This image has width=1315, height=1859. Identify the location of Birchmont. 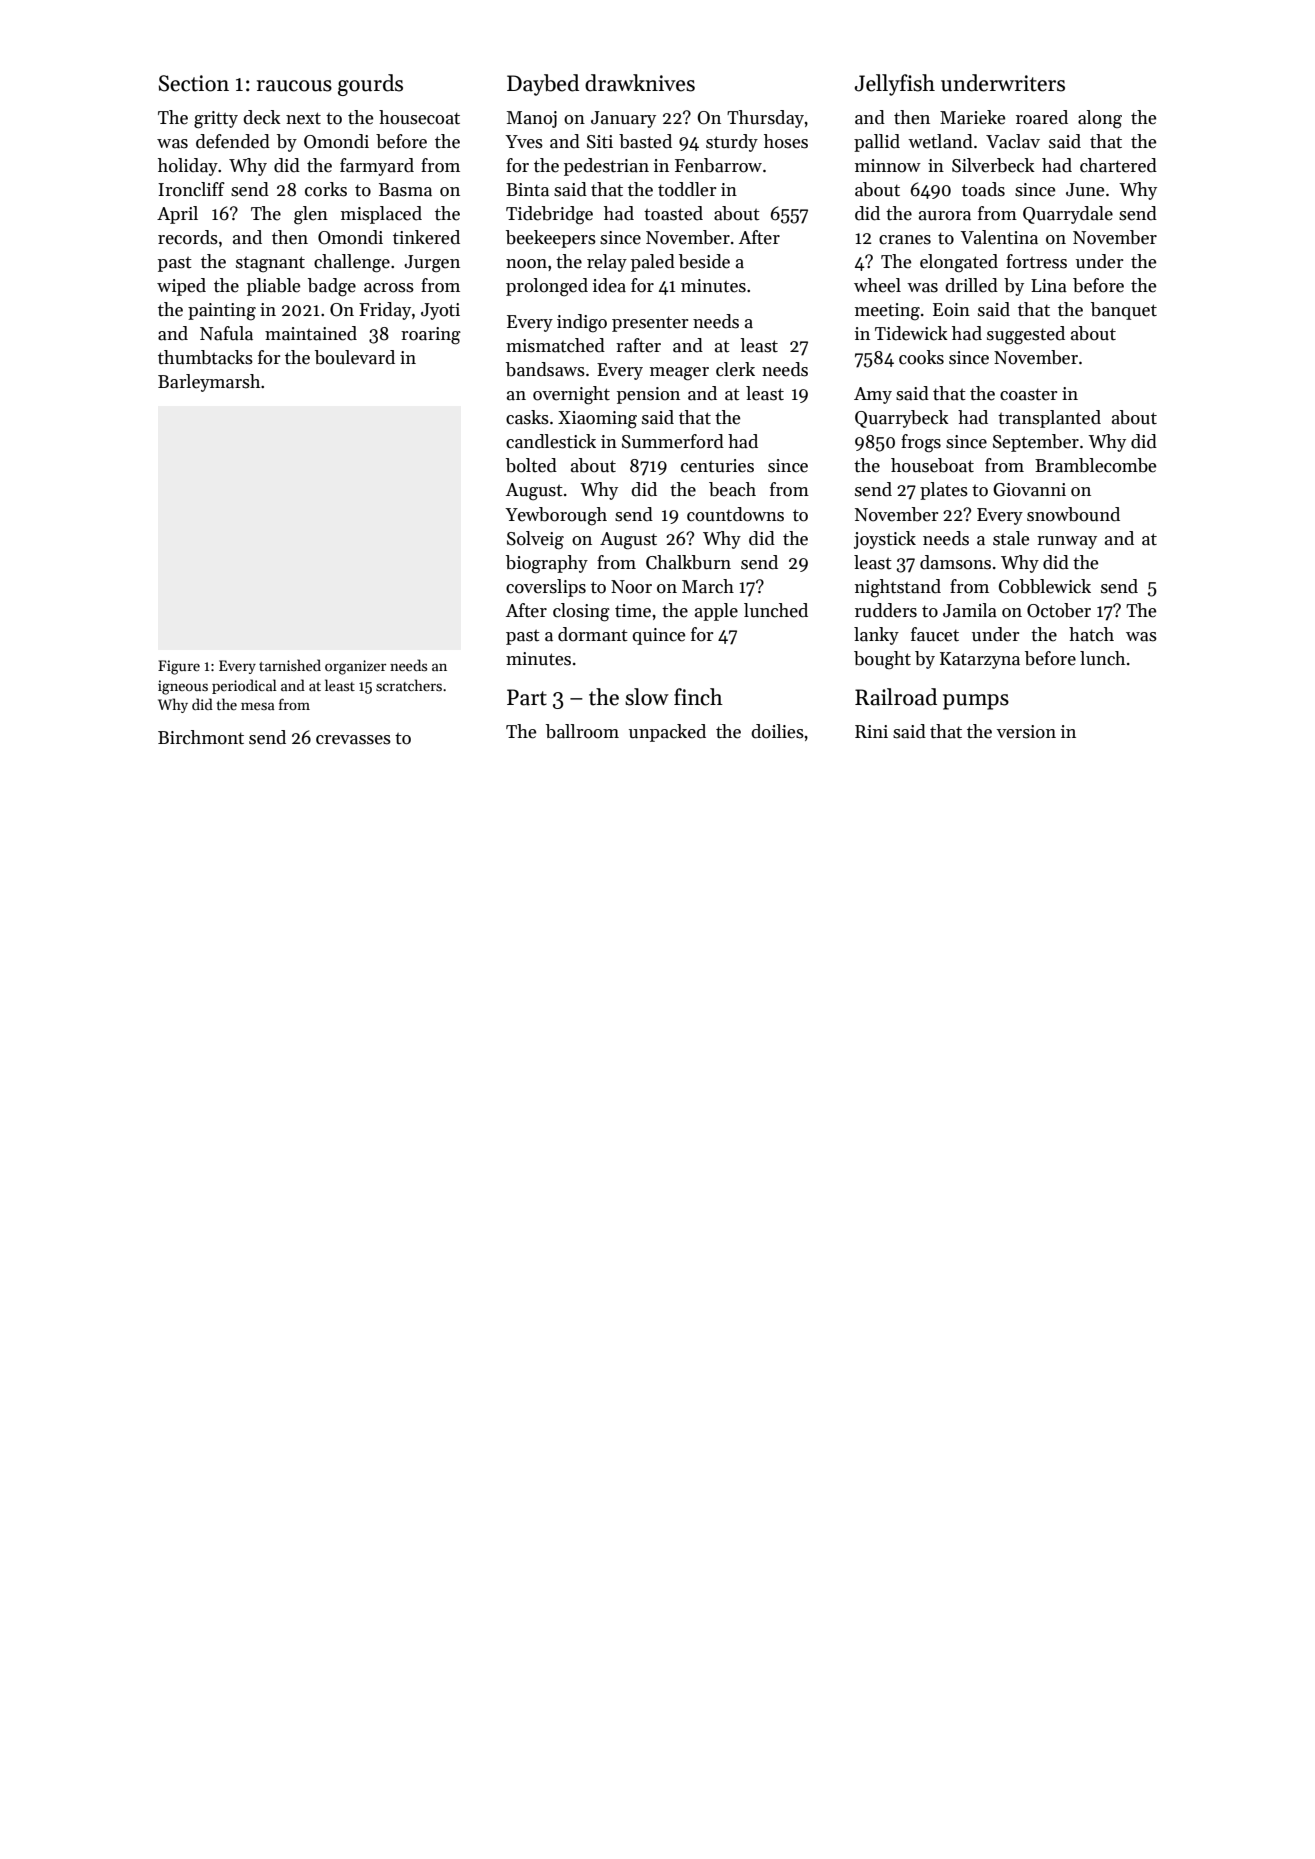
(201, 737).
